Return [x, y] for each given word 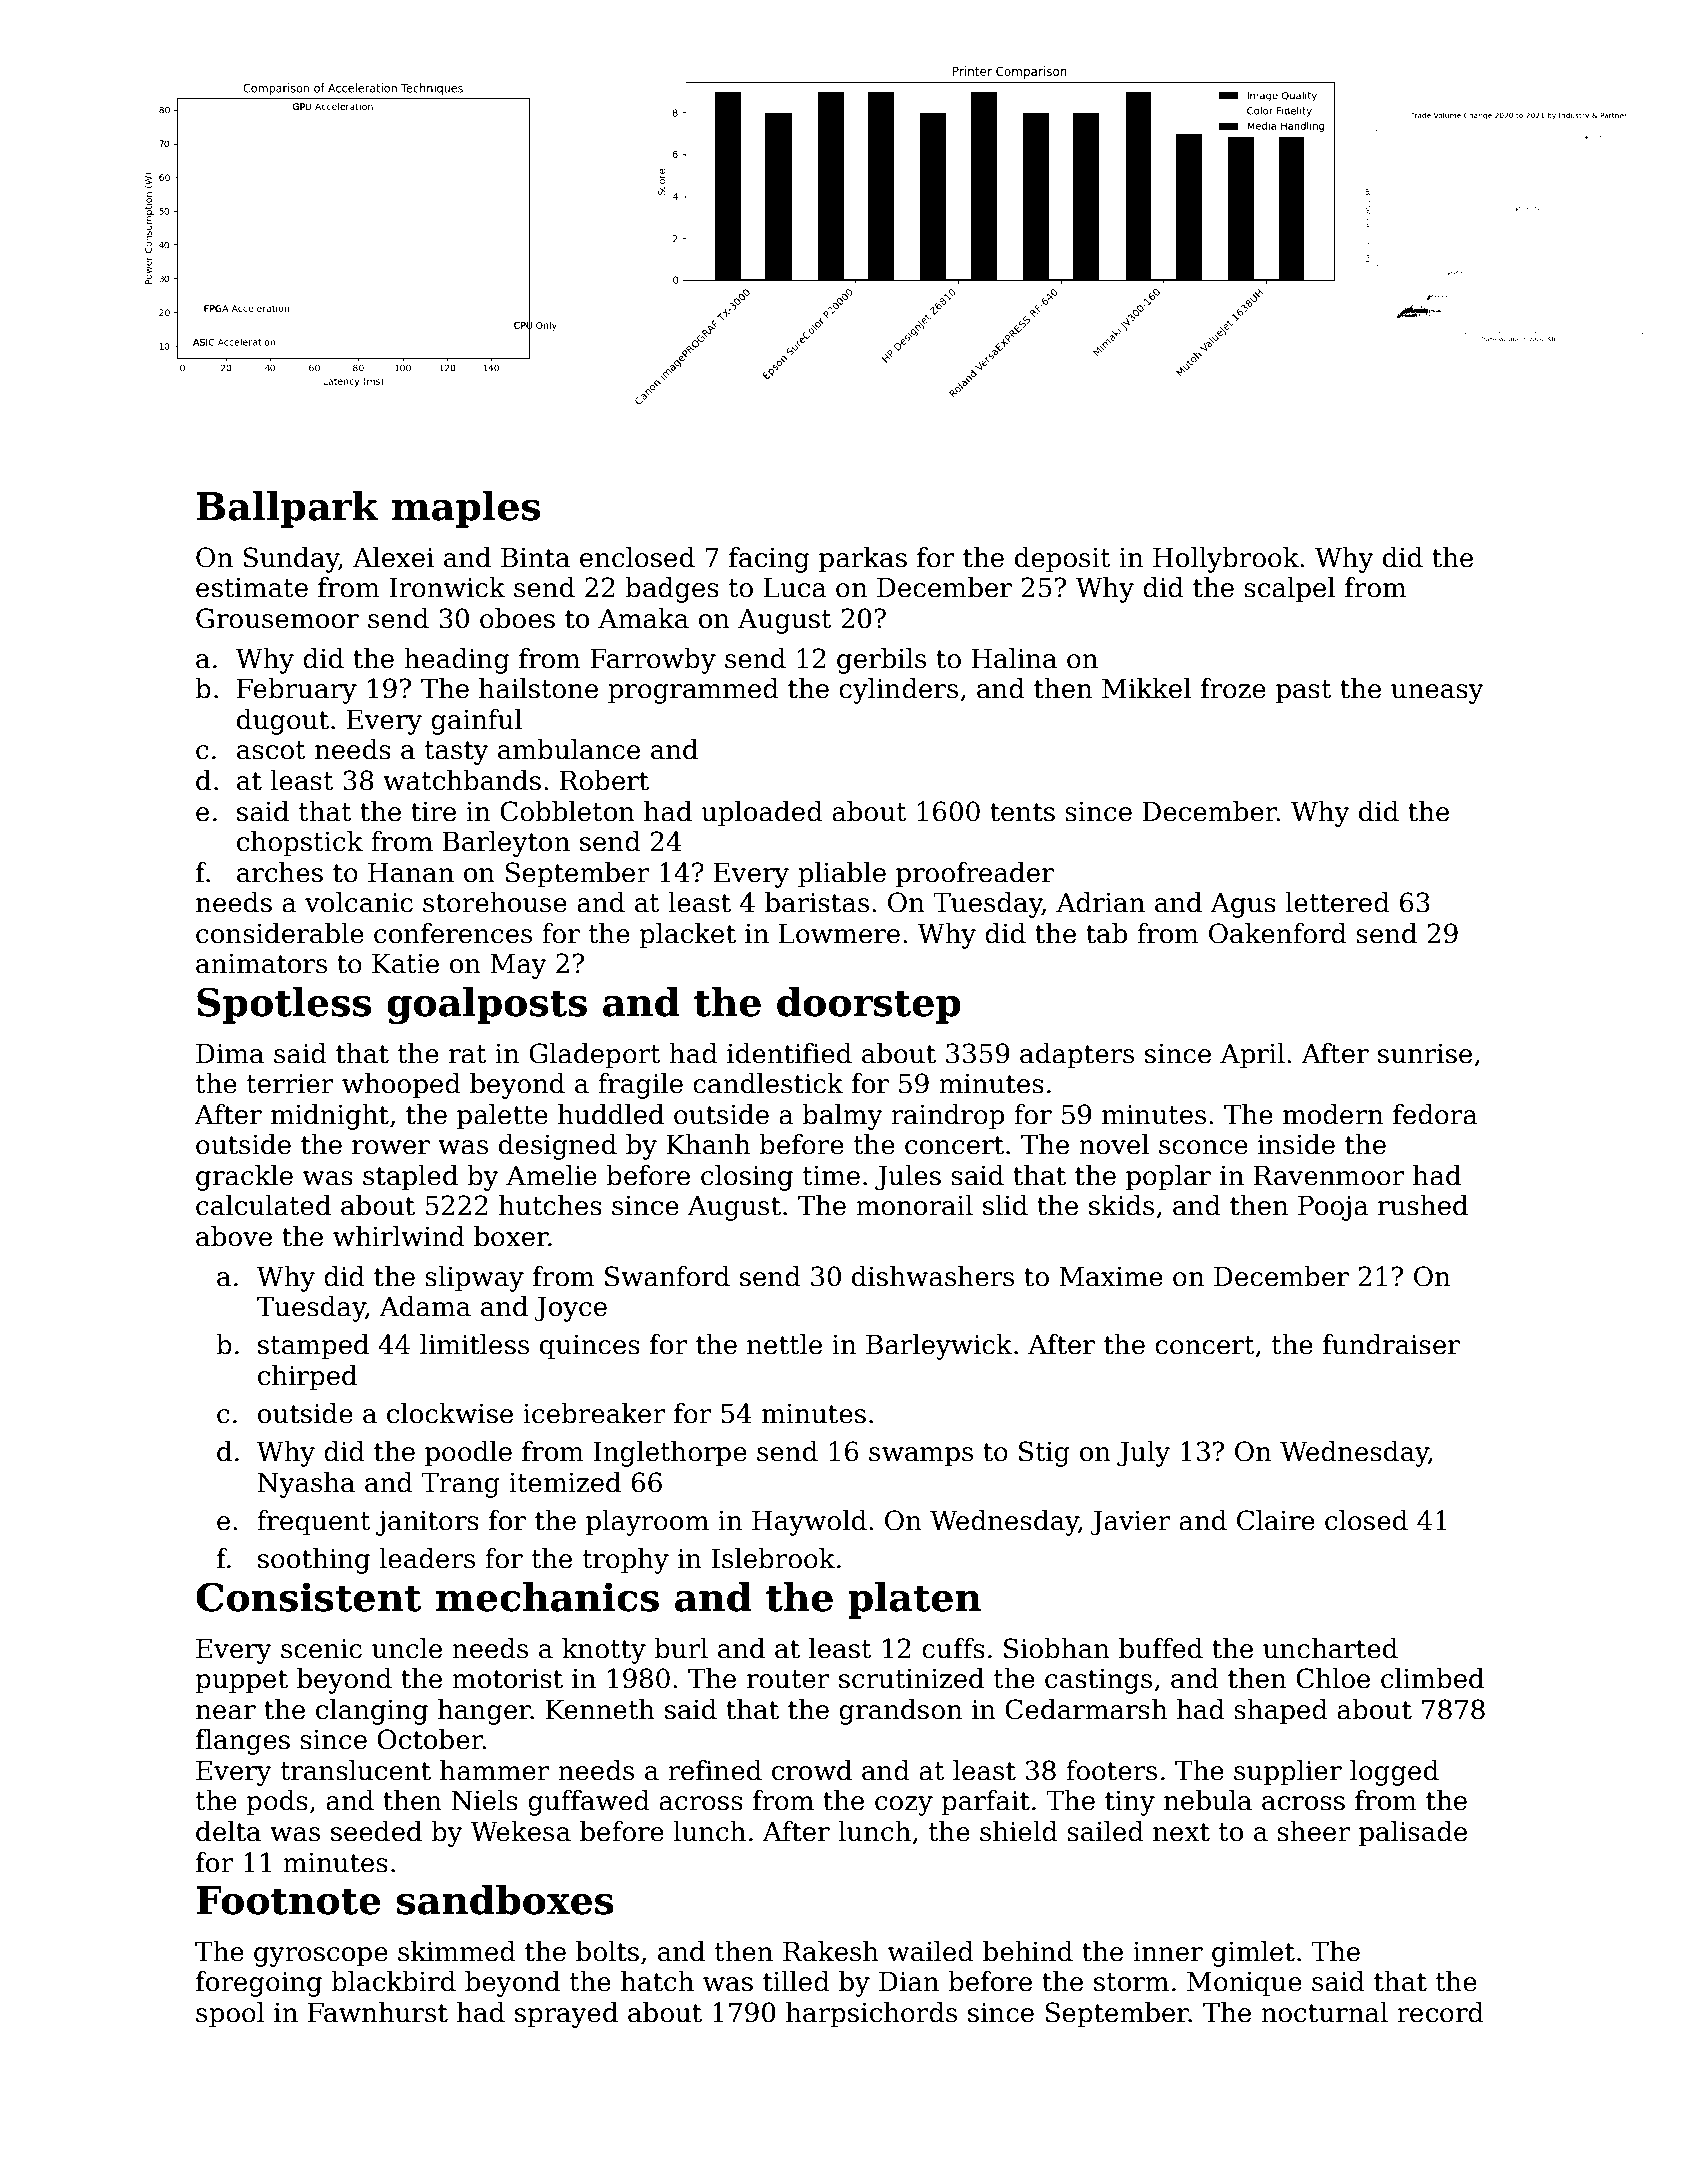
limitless [474, 1344]
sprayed [566, 2015]
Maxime [1111, 1277]
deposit [1063, 560]
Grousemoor [277, 618]
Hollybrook [1226, 560]
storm [1131, 1982]
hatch [657, 1981]
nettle [784, 1344]
